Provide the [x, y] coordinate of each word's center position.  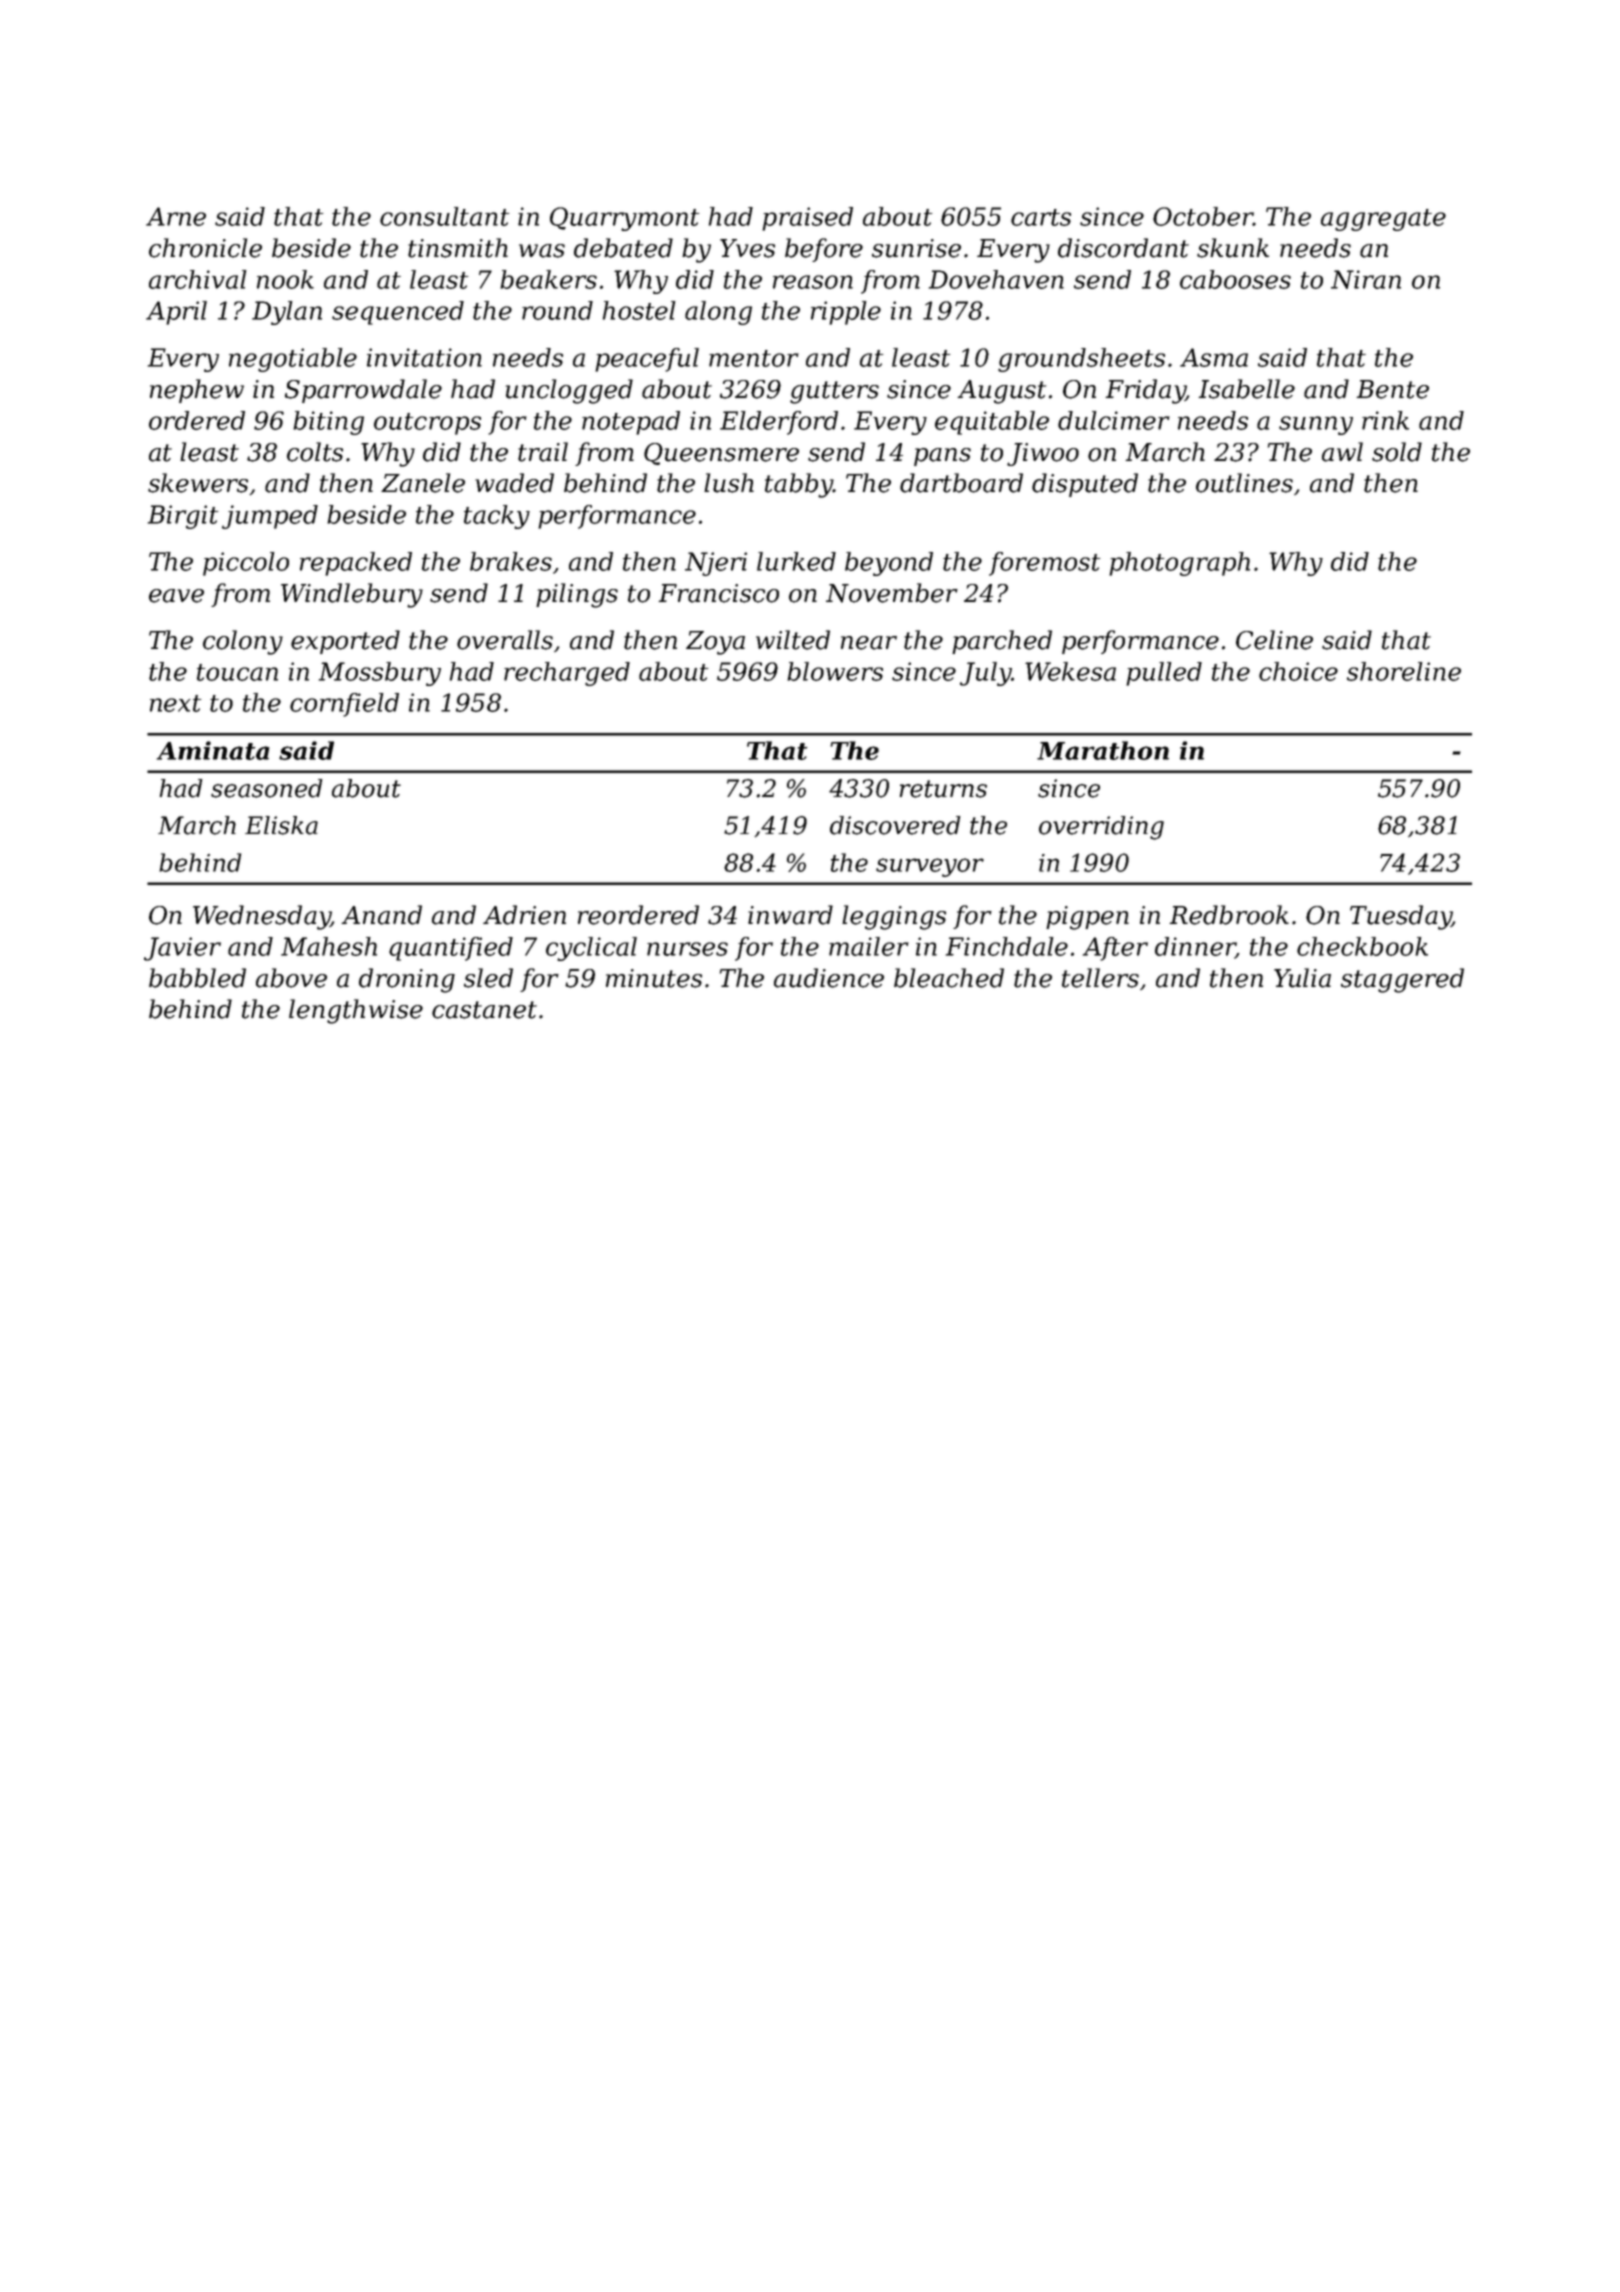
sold [1397, 452]
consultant [444, 216]
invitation [424, 357]
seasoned [267, 788]
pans [942, 457]
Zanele [423, 483]
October [1203, 216]
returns [943, 789]
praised [807, 219]
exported [345, 642]
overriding [1101, 828]
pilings [577, 595]
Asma [1214, 357]
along [718, 313]
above [291, 978]
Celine [1274, 640]
